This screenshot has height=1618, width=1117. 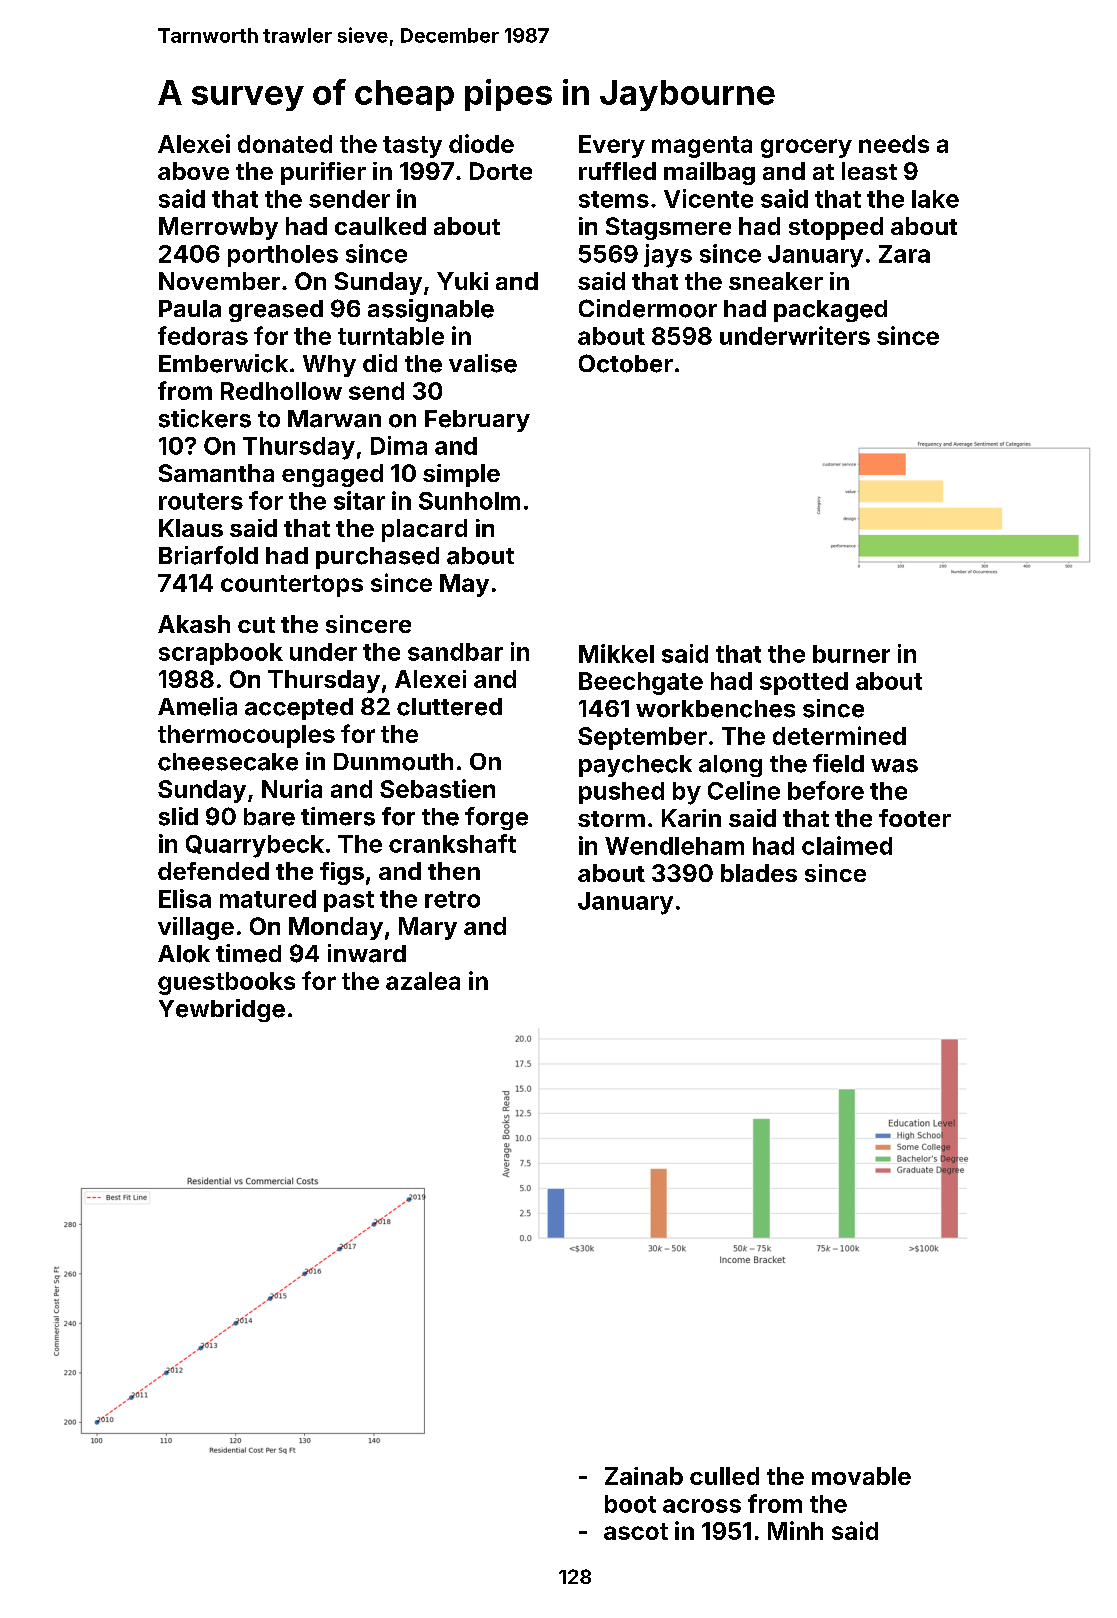 What do you see at coordinates (648, 308) in the screenshot?
I see `Cindermoor` at bounding box center [648, 308].
